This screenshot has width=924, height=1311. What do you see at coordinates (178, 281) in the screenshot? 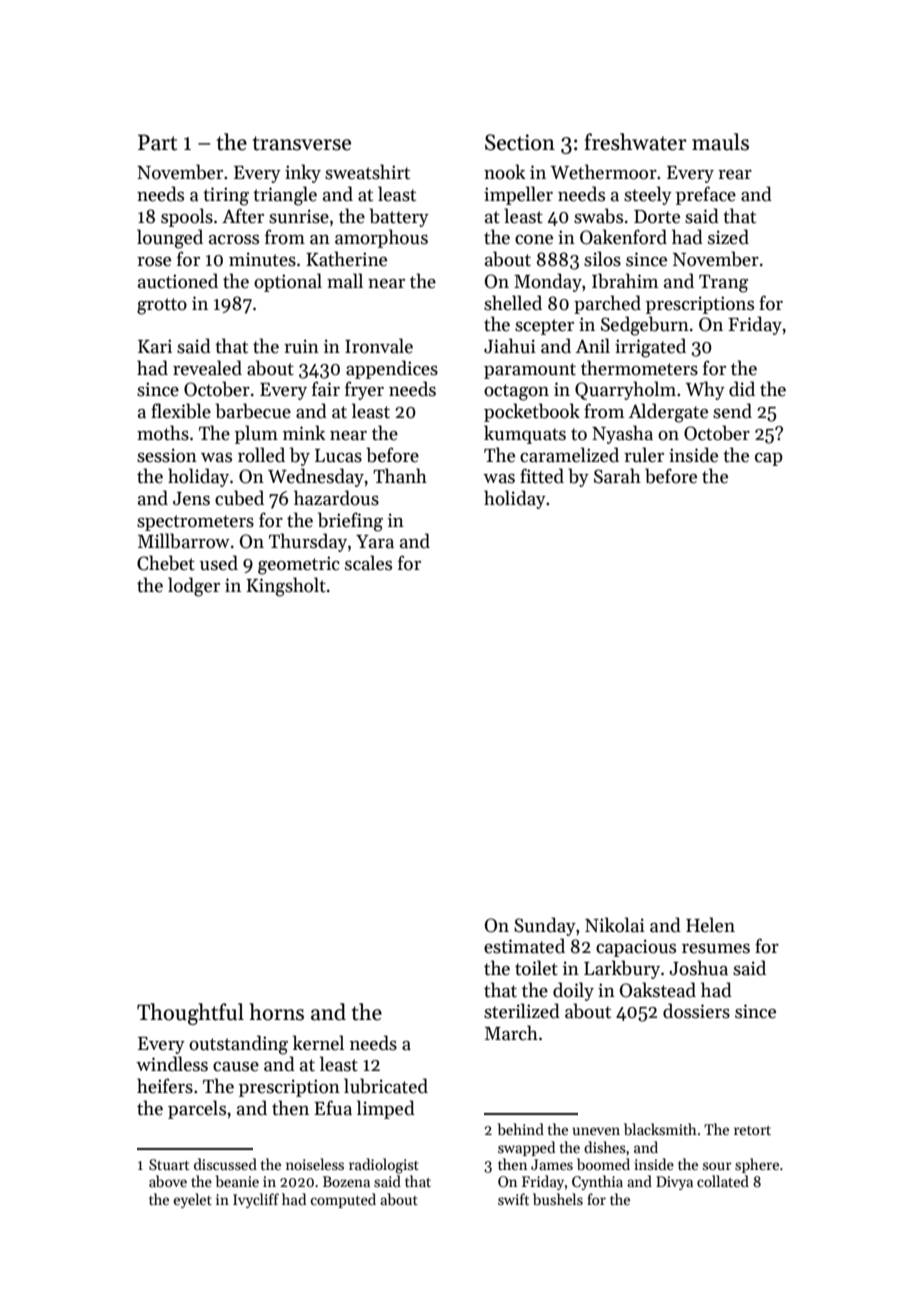
I see `auctioned` at bounding box center [178, 281].
